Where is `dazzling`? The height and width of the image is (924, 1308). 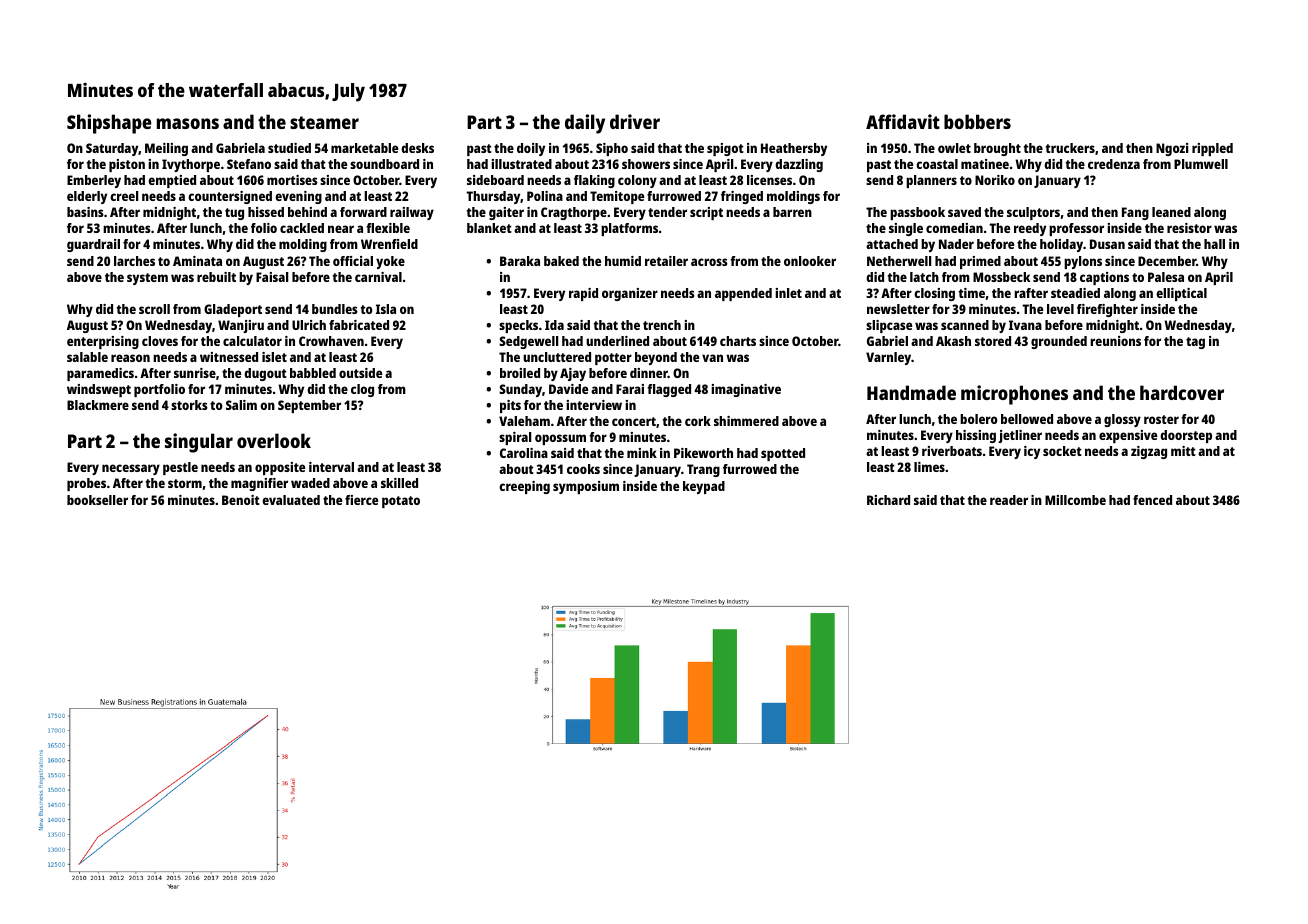
dazzling is located at coordinates (799, 165).
